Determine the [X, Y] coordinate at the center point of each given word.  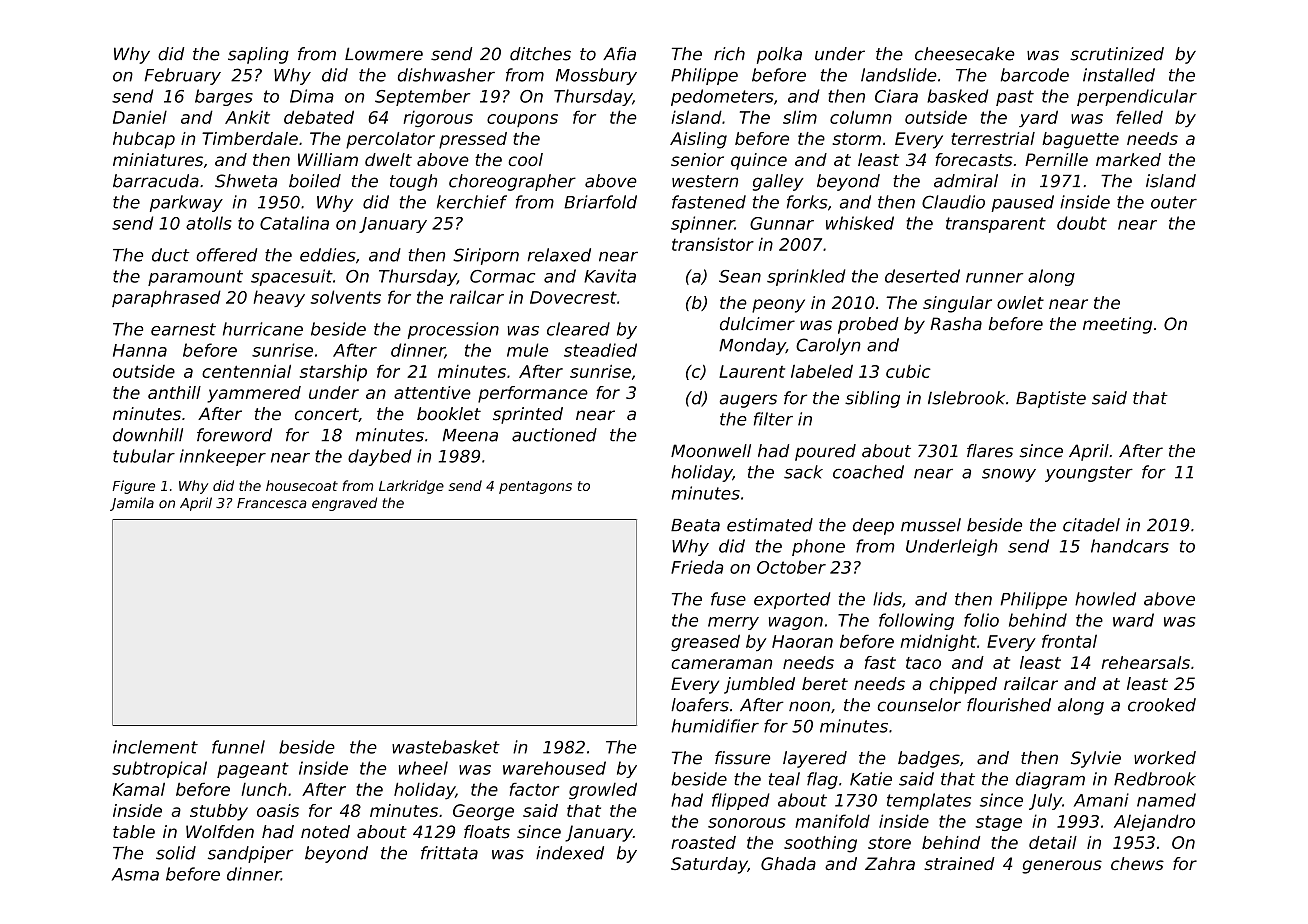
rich [729, 54]
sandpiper [250, 854]
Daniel [140, 117]
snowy [1009, 475]
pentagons [535, 487]
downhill [148, 435]
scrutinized [1117, 54]
